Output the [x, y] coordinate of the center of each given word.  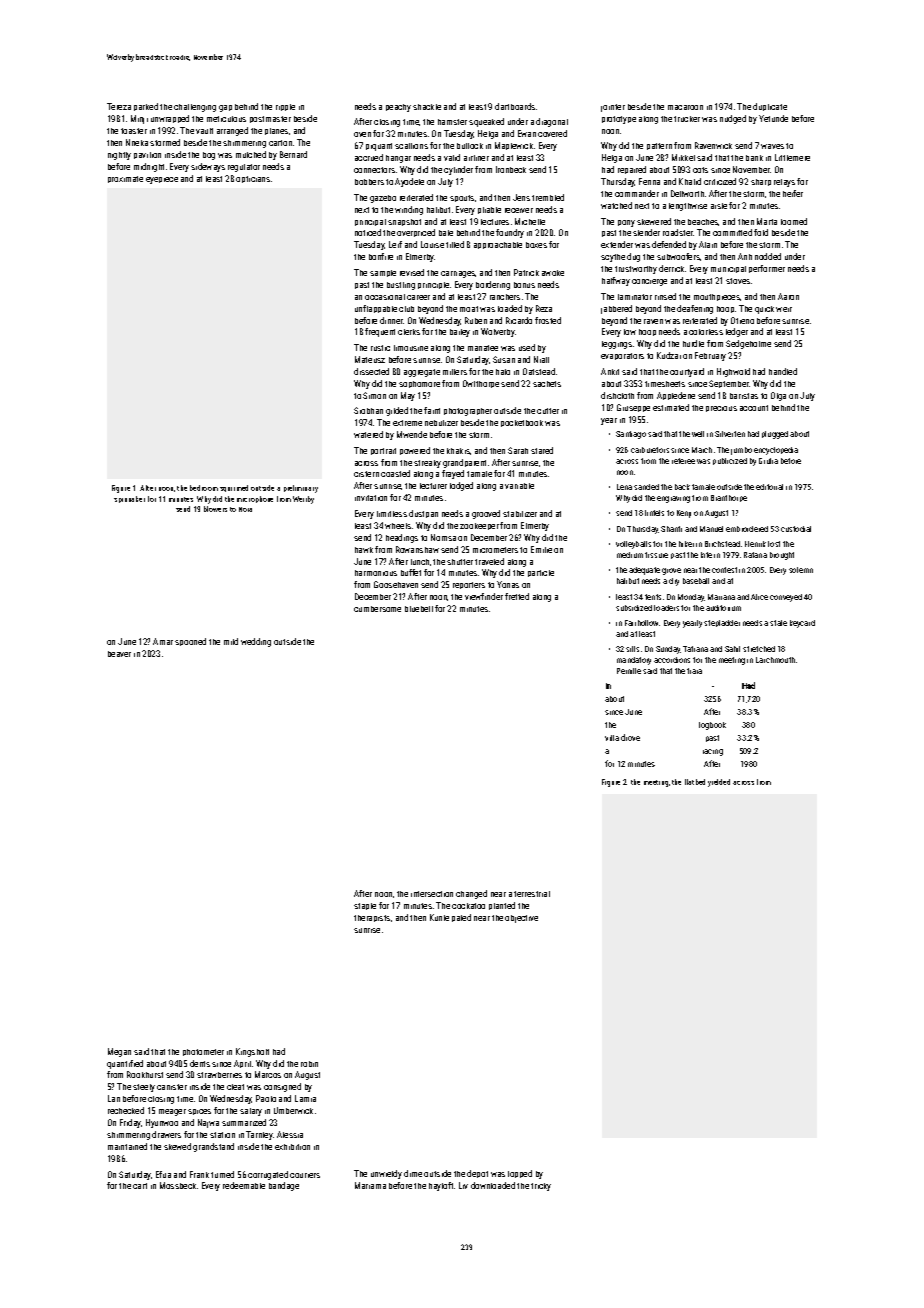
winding [409, 210]
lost [774, 544]
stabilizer [520, 514]
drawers [166, 1134]
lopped [520, 1174]
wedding [256, 642]
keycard [802, 624]
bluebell [419, 609]
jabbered [616, 309]
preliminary [301, 489]
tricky [541, 1187]
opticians [253, 179]
